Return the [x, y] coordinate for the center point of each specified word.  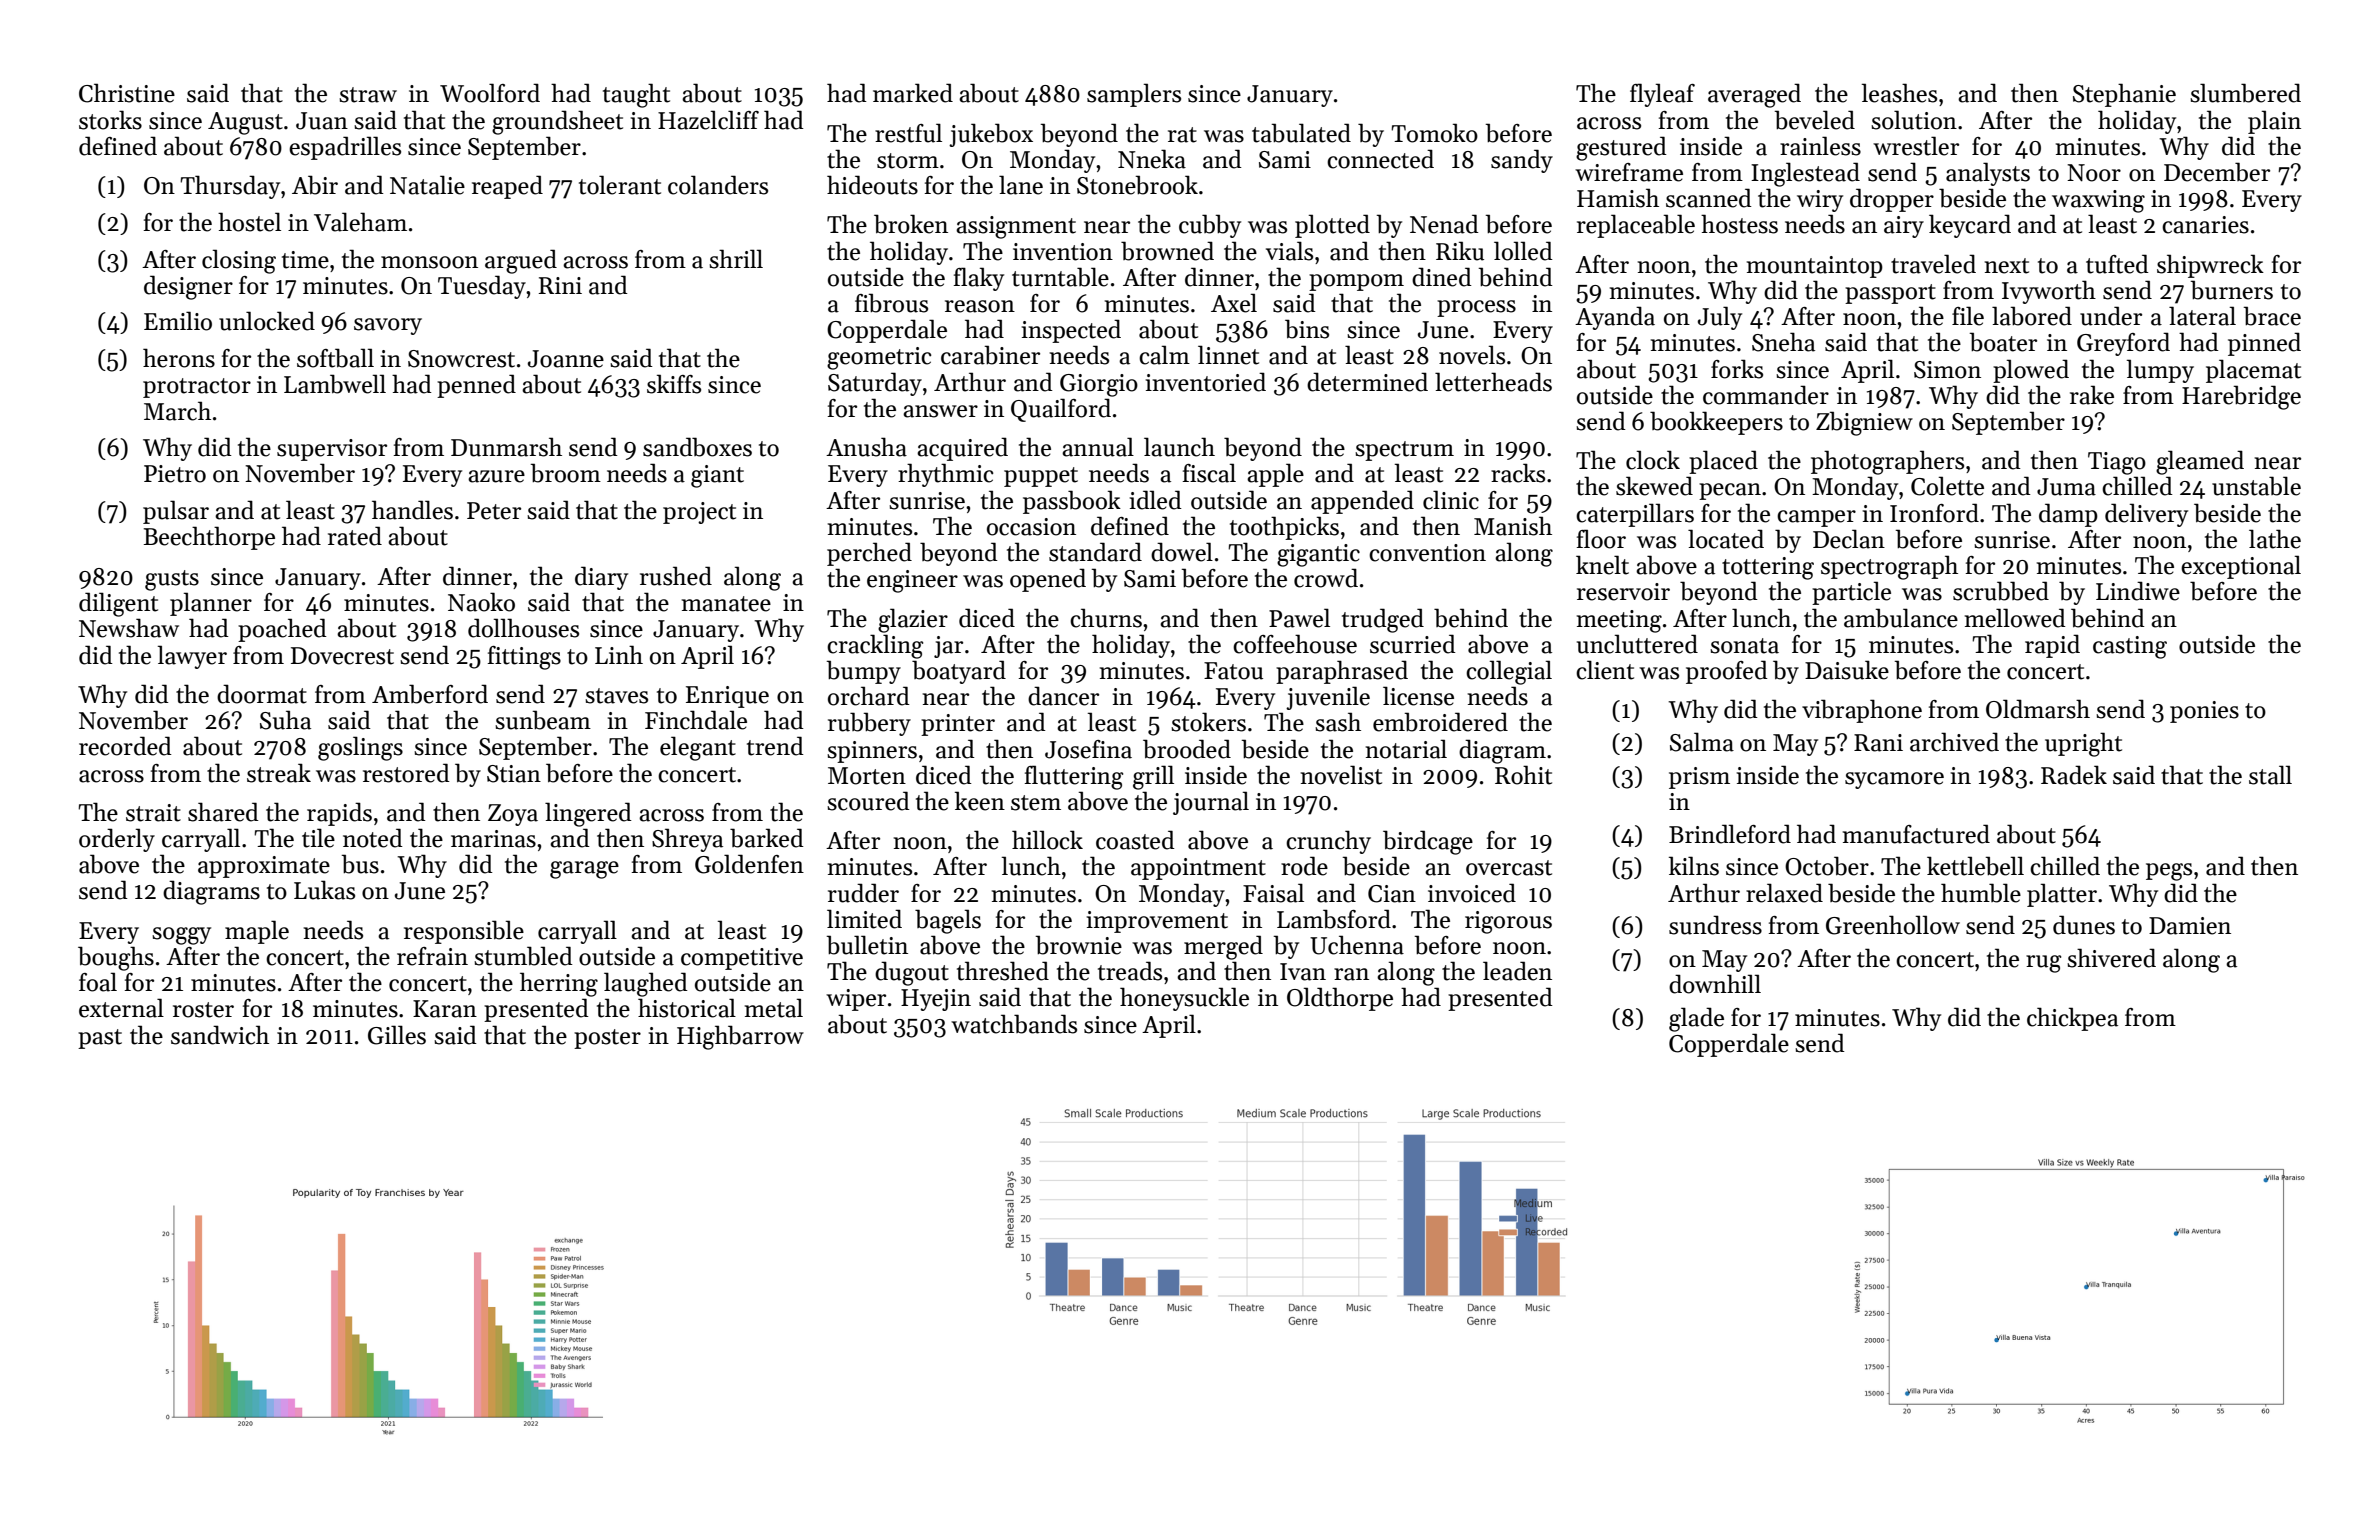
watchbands [1014, 1024]
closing [239, 261]
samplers [1134, 95]
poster [607, 1039]
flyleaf [1662, 95]
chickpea [2072, 1019]
